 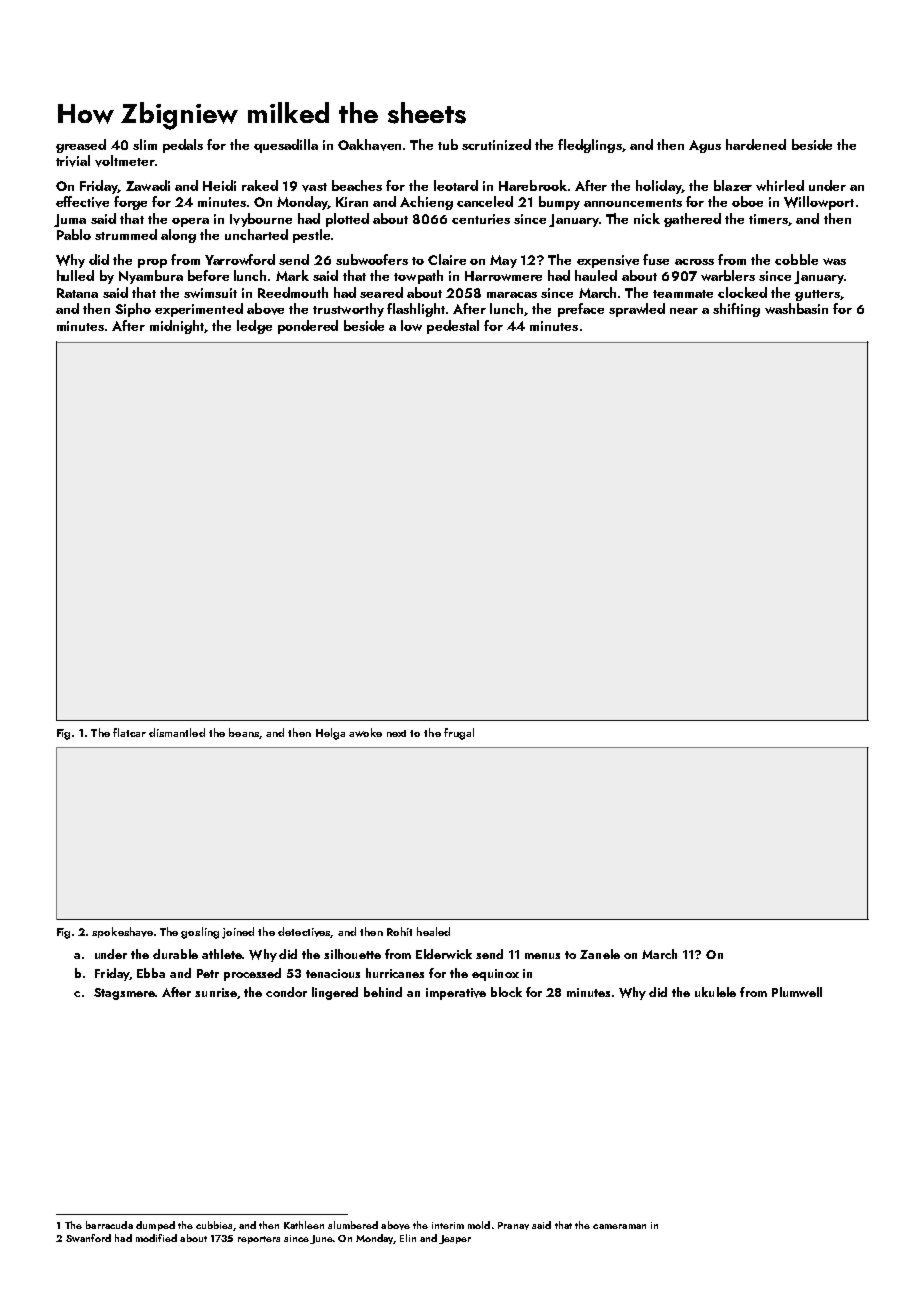 What do you see at coordinates (156, 1238) in the image?
I see `modified` at bounding box center [156, 1238].
